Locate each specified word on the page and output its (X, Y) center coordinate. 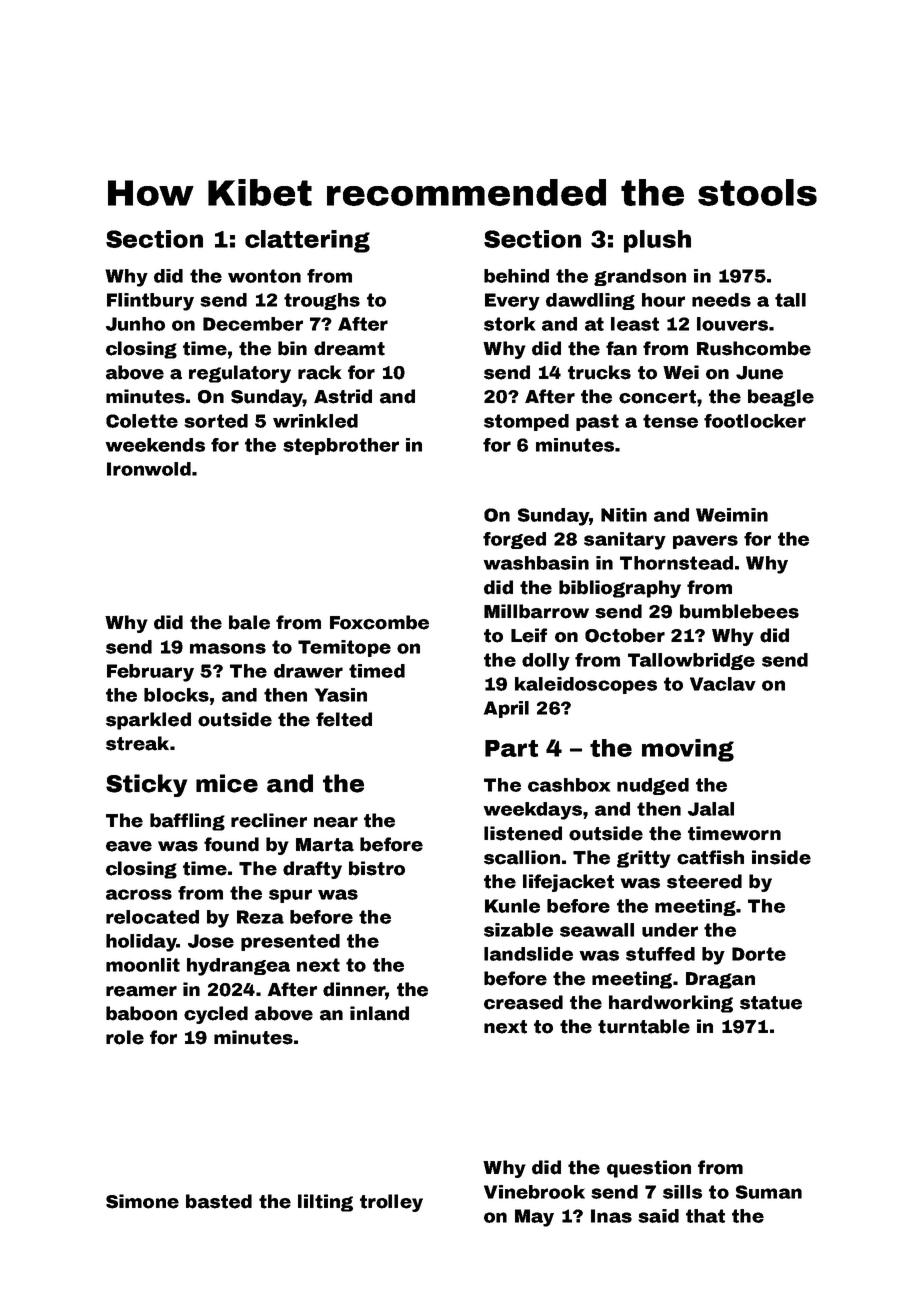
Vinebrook (534, 1192)
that (705, 1216)
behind (516, 276)
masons (228, 648)
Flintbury (150, 302)
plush (657, 241)
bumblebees (739, 611)
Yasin (341, 695)
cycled (216, 1015)
